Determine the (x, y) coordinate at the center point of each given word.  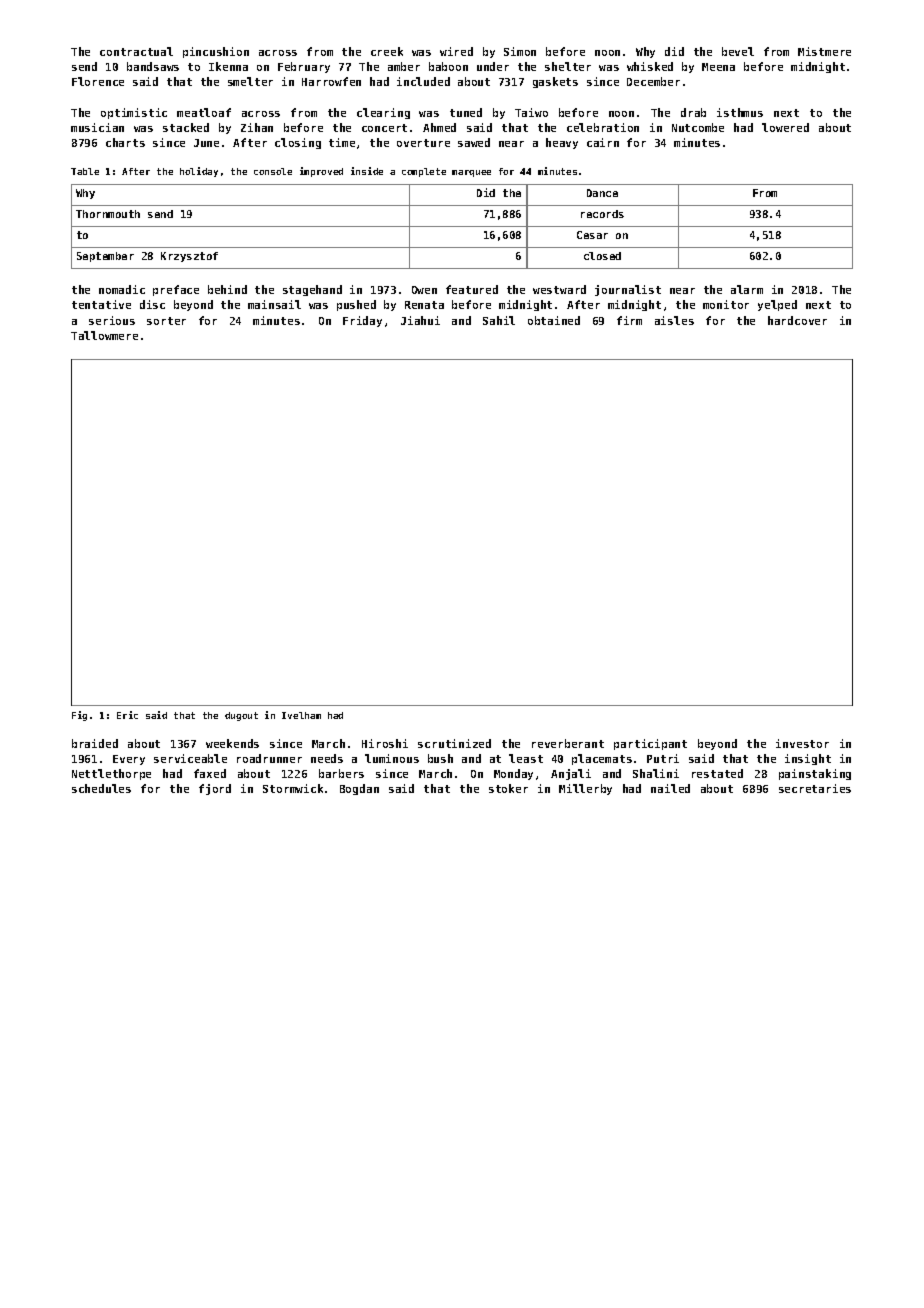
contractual (136, 51)
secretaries (815, 788)
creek (387, 51)
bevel (738, 51)
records (602, 214)
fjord (215, 789)
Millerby (585, 789)
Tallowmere (104, 335)
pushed (356, 305)
